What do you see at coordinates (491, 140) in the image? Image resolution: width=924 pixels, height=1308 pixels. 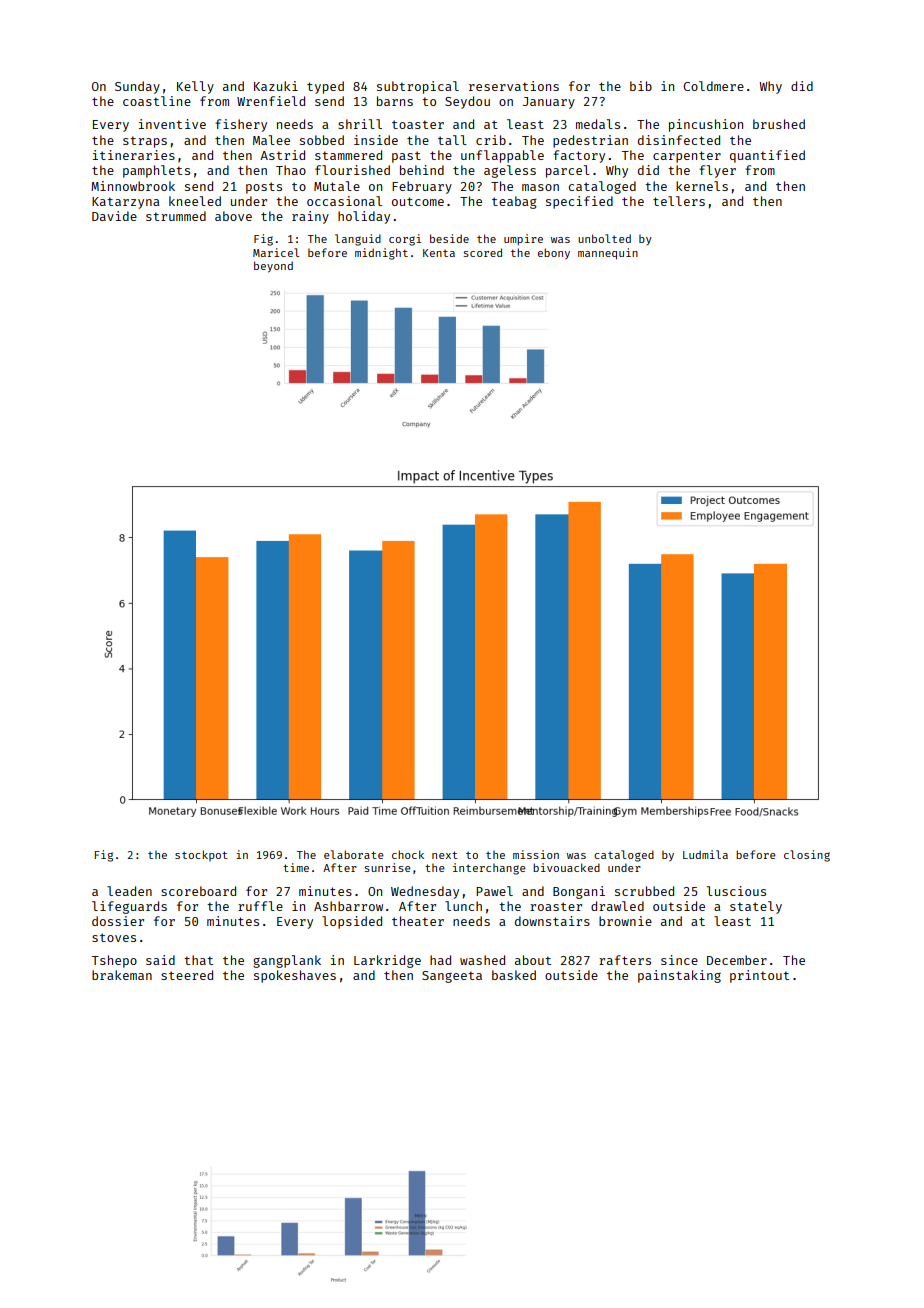 I see `crib` at bounding box center [491, 140].
